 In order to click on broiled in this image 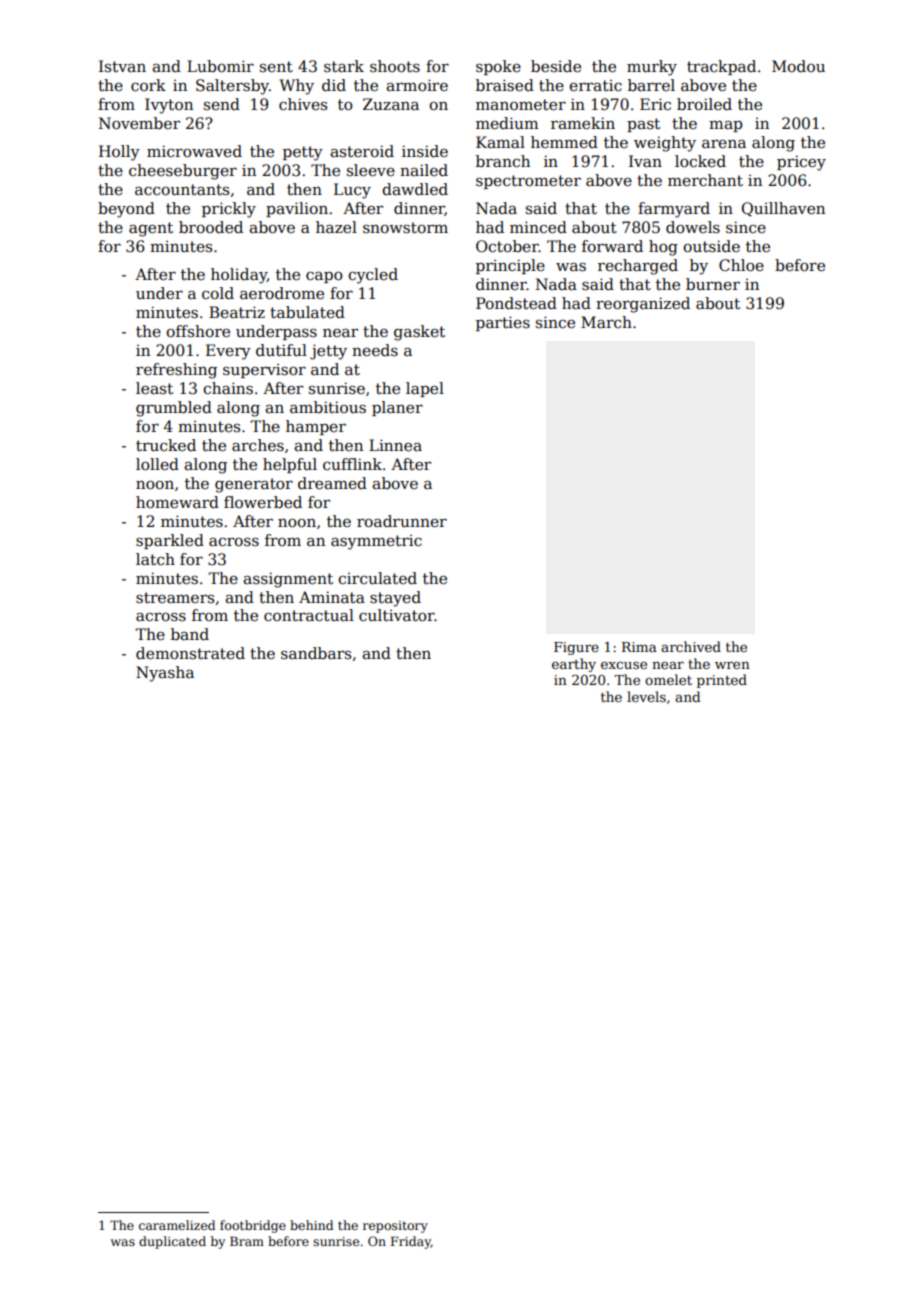, I will do `click(704, 104)`.
